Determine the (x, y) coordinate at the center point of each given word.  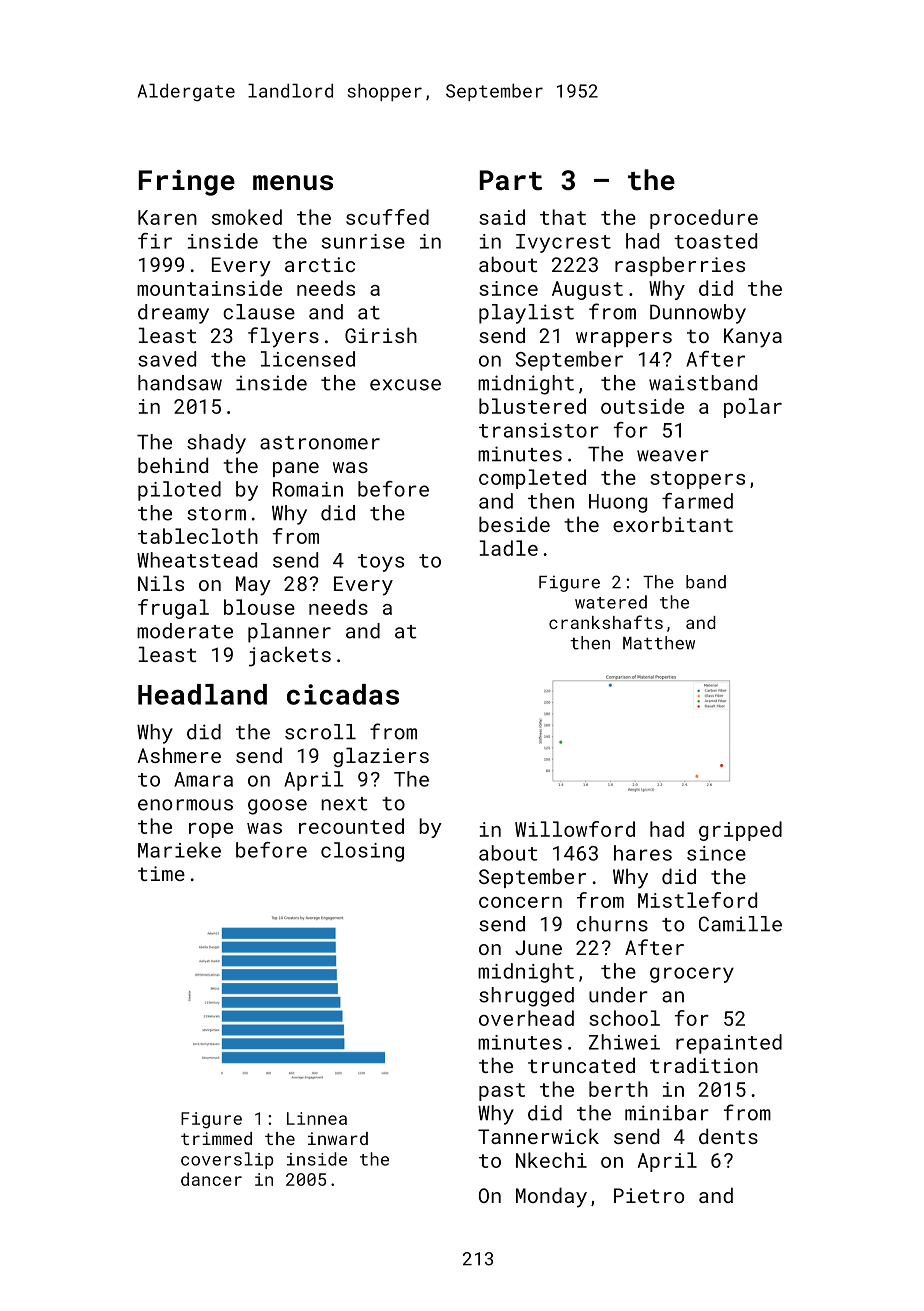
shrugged (526, 997)
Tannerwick (538, 1136)
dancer (211, 1179)
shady (216, 444)
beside (514, 524)
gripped (740, 831)
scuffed (387, 217)
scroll (320, 732)
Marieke (179, 850)
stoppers (697, 480)
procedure (704, 219)
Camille (740, 924)
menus (293, 183)
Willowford (575, 829)
